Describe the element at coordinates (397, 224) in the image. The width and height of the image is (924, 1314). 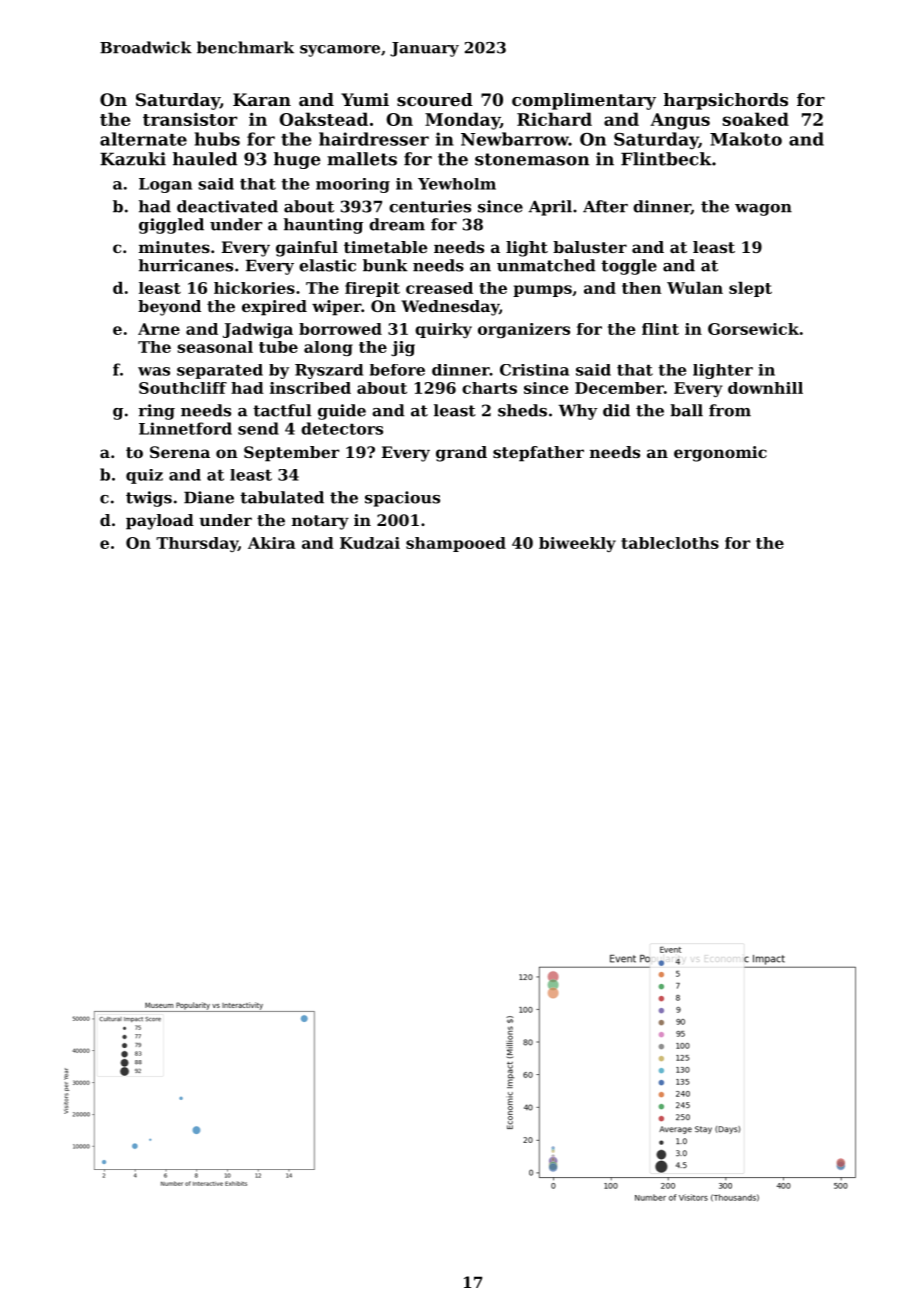
I see `dream` at that location.
